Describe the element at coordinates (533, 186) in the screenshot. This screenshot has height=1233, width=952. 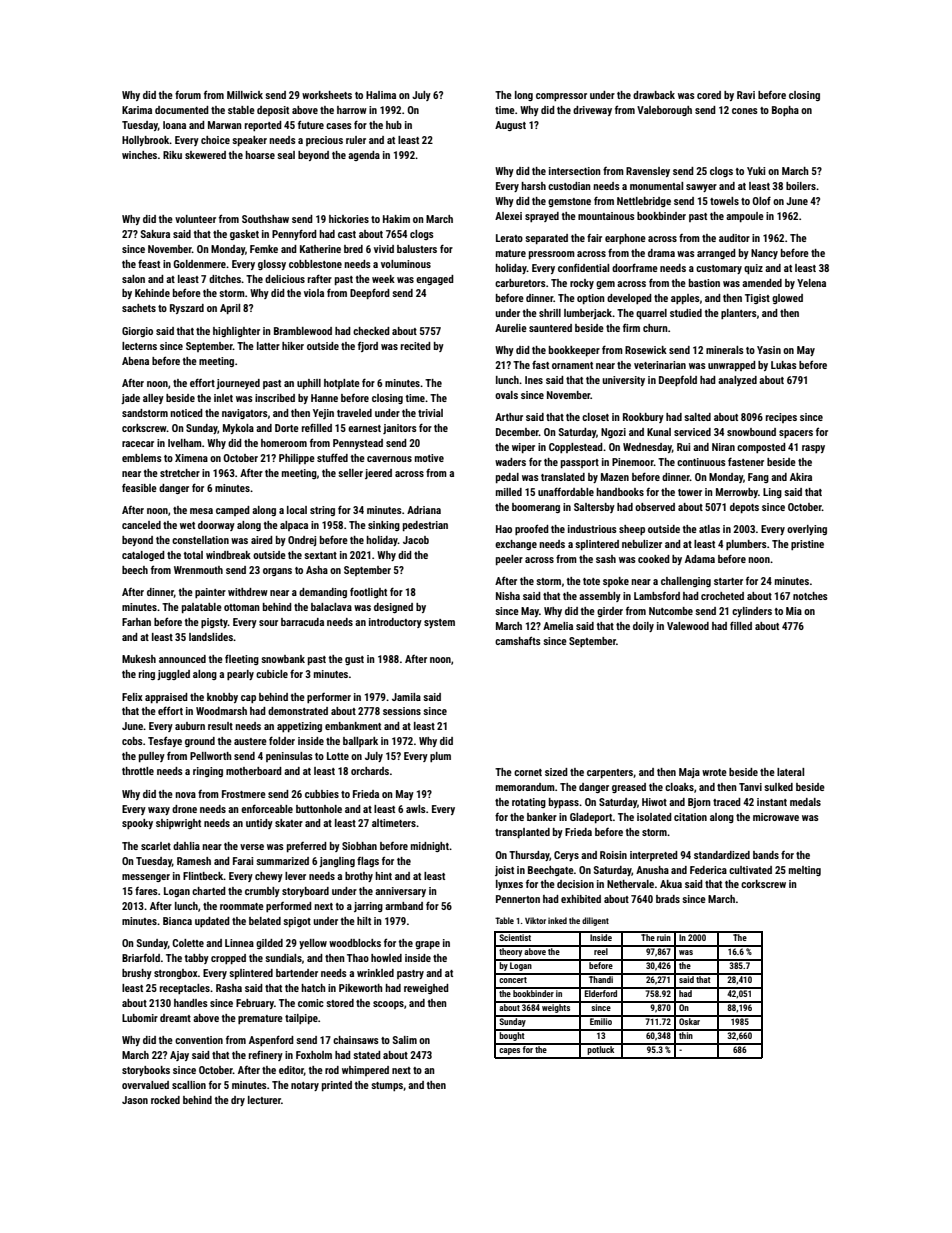
I see `harsh` at that location.
